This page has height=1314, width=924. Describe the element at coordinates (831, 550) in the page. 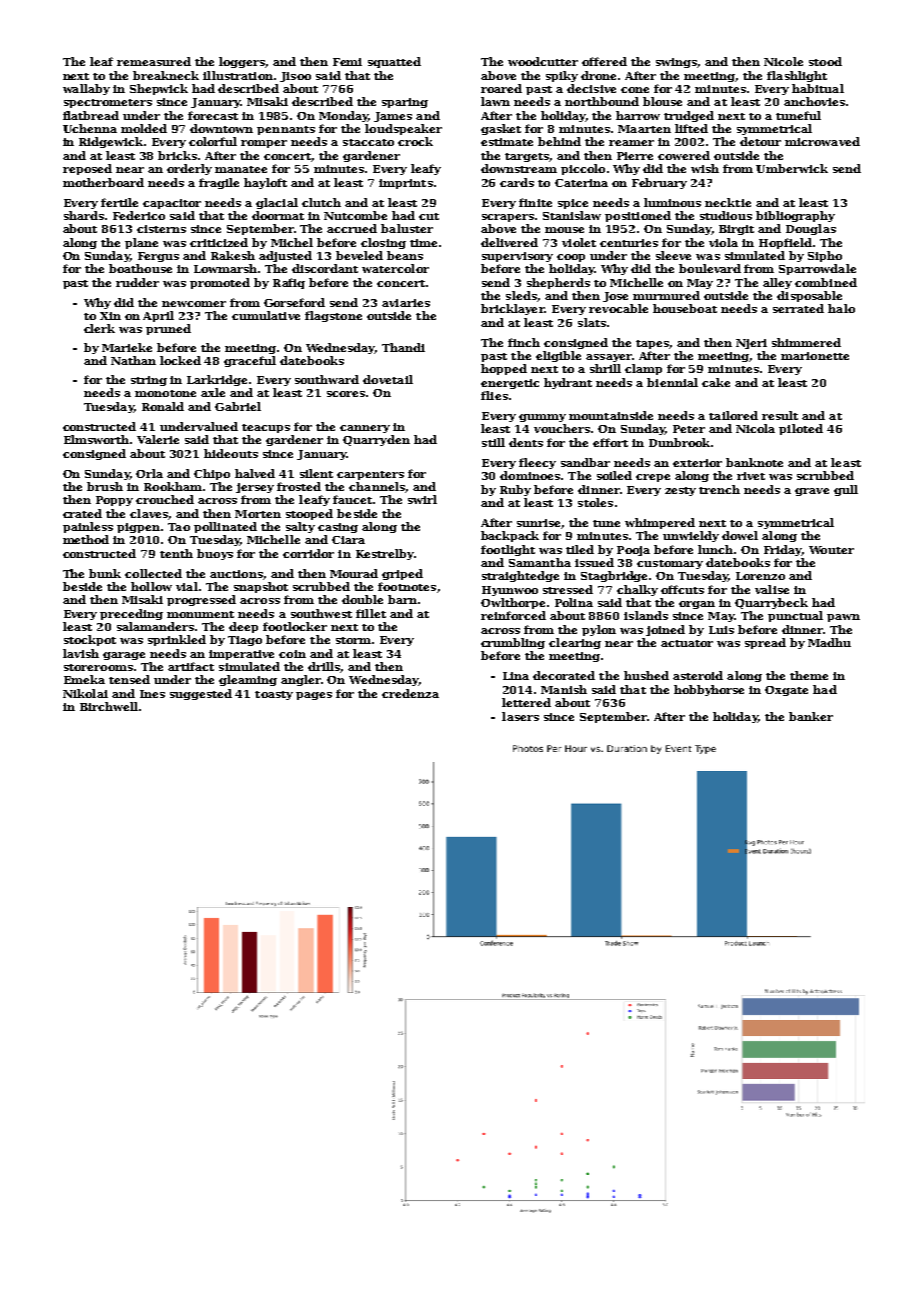

I see `Wouter` at that location.
